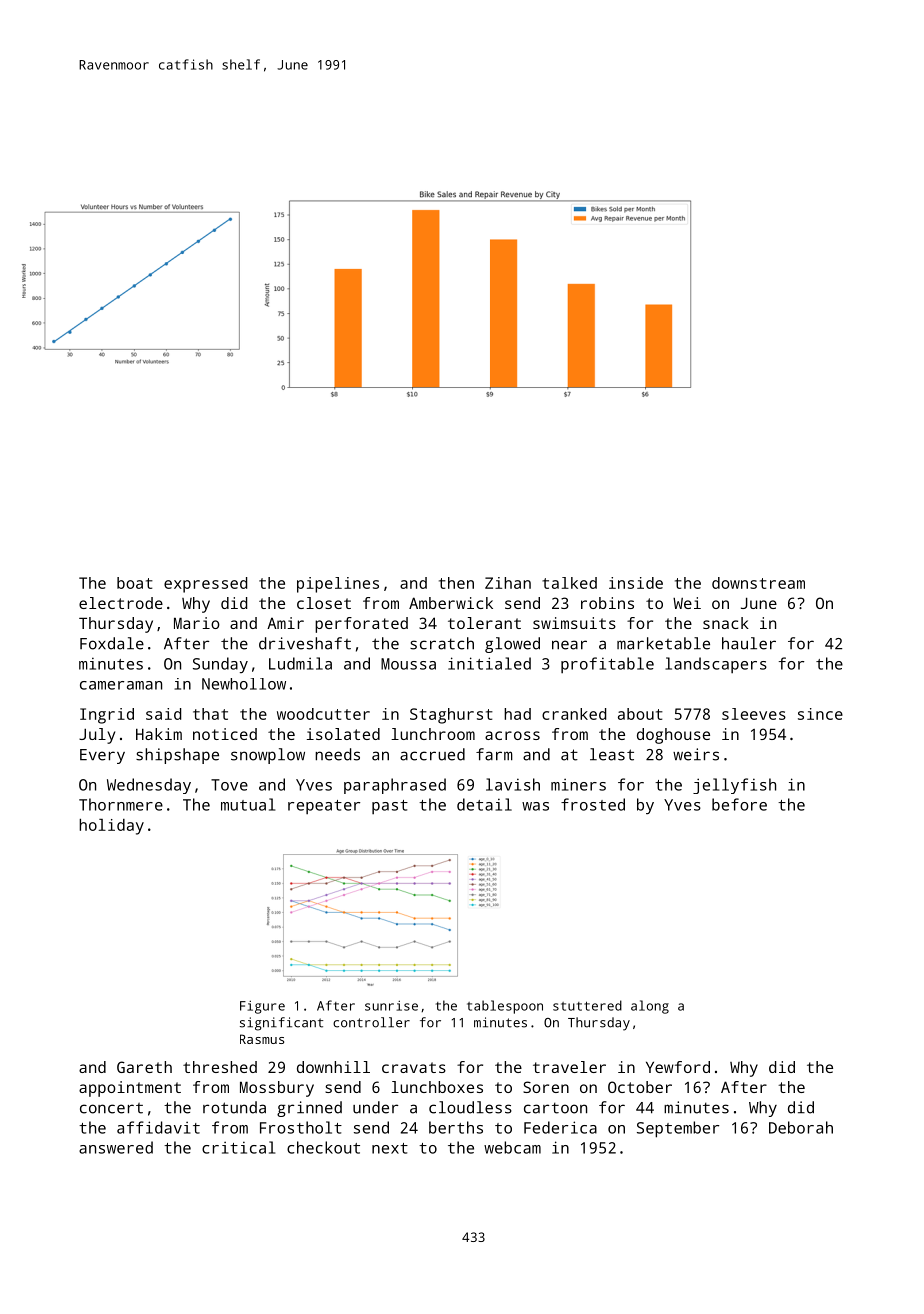 The image size is (924, 1314). I want to click on Deborah, so click(801, 1127).
